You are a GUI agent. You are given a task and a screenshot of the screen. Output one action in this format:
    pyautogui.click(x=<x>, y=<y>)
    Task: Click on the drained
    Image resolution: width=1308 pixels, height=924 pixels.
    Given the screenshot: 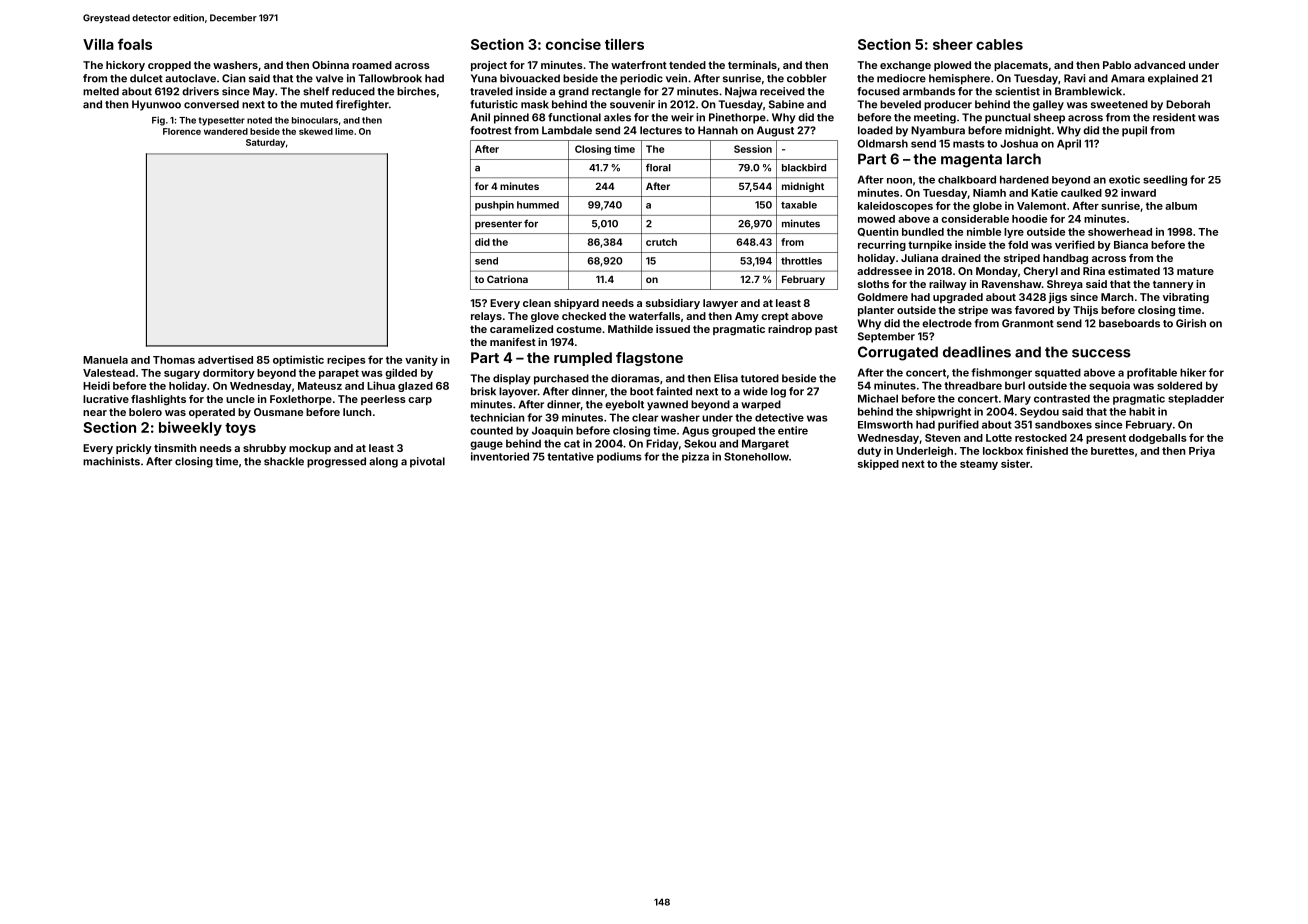 What is the action you would take?
    pyautogui.click(x=961, y=258)
